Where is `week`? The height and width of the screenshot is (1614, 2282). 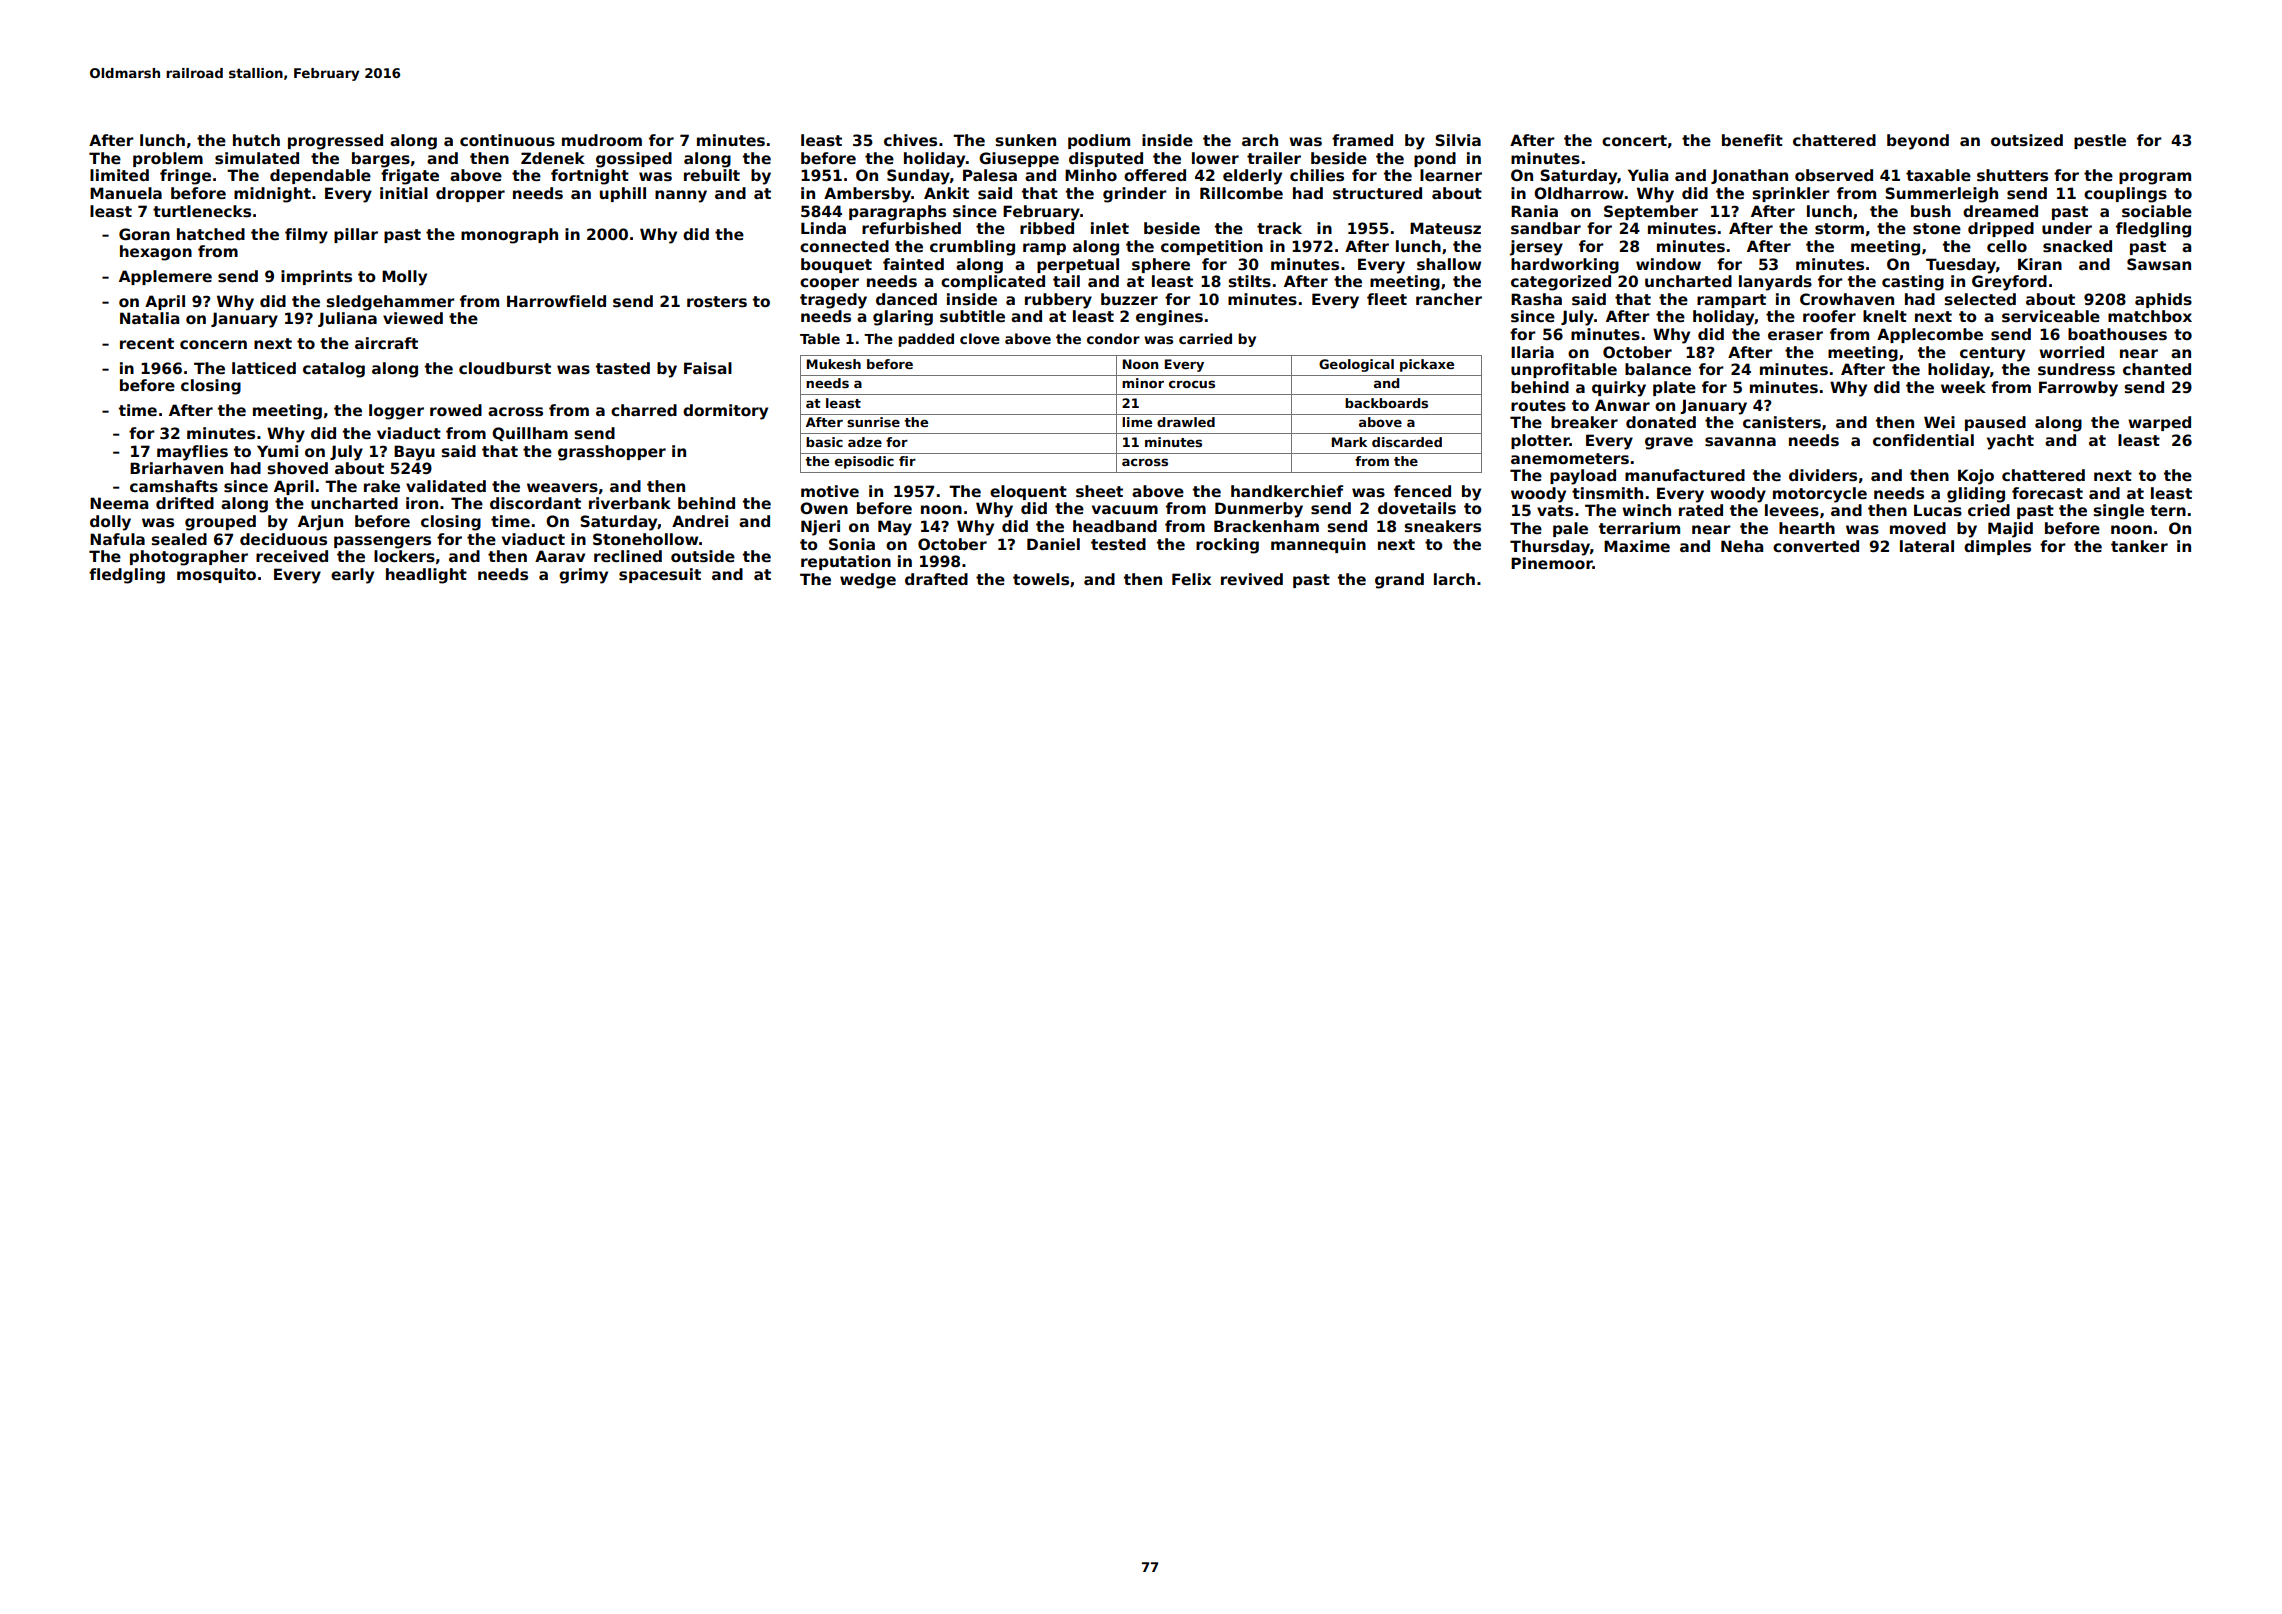 week is located at coordinates (1963, 387).
